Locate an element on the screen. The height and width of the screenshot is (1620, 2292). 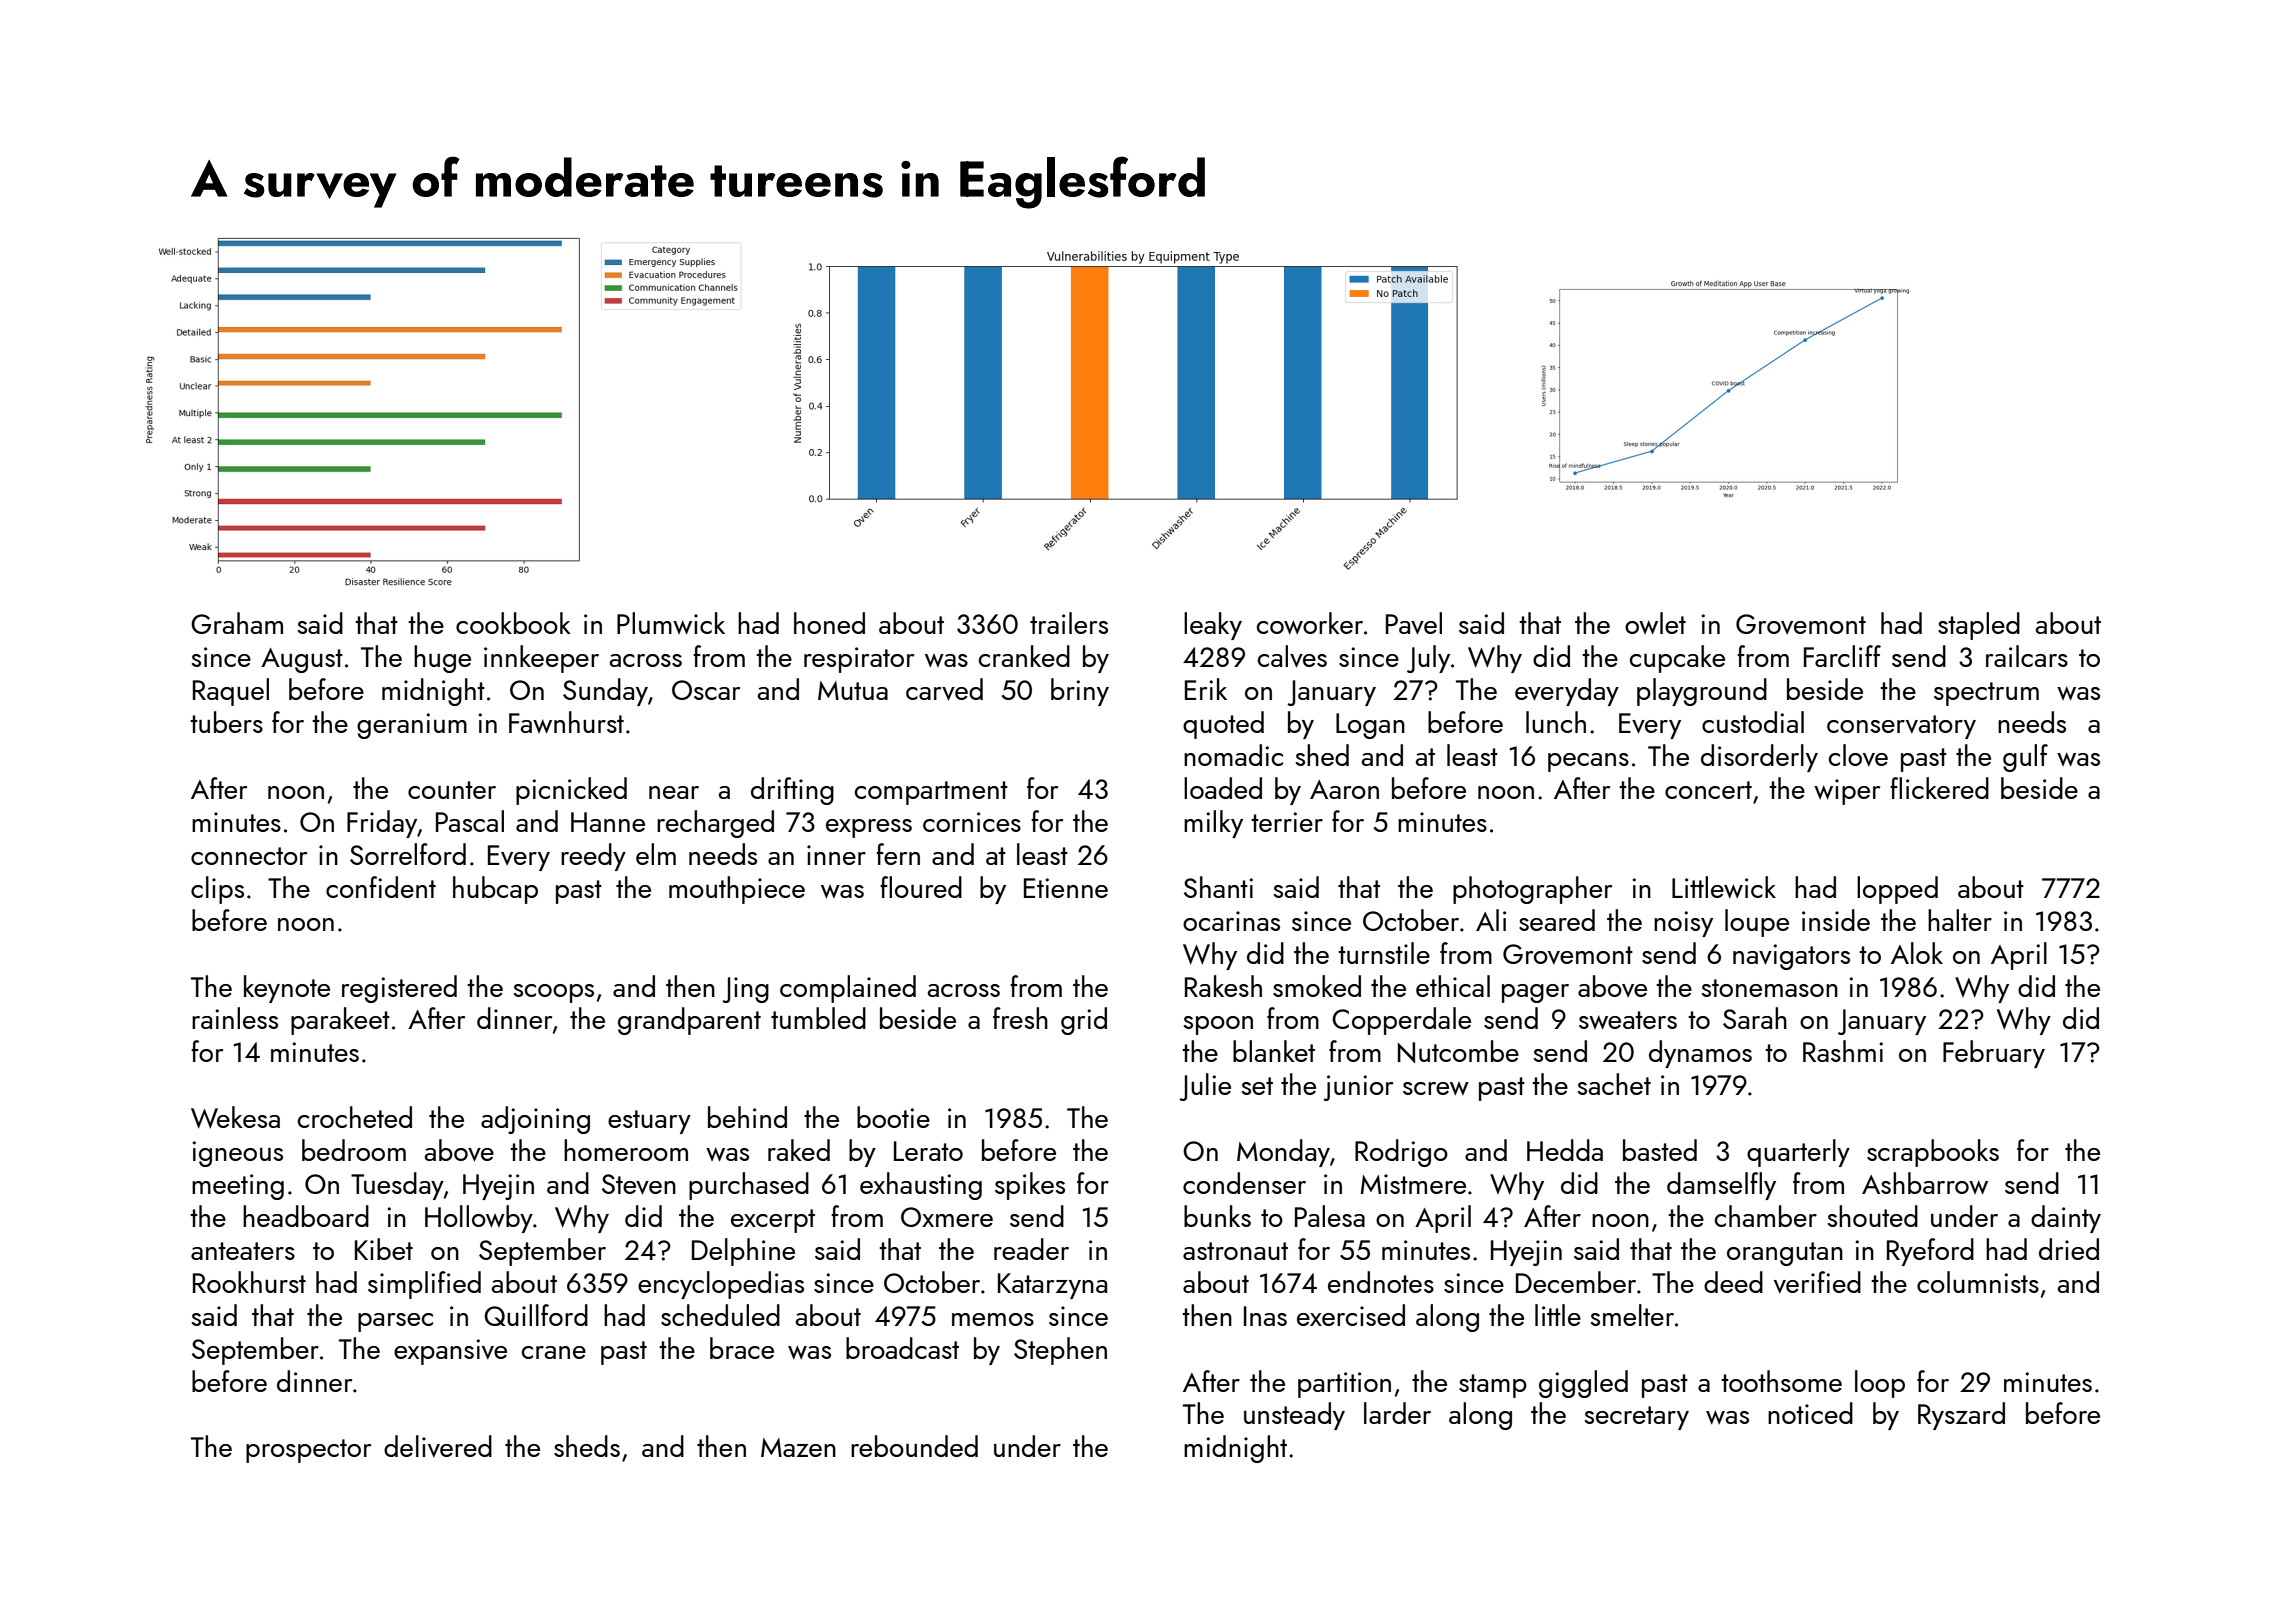
rebounded is located at coordinates (914, 1446).
